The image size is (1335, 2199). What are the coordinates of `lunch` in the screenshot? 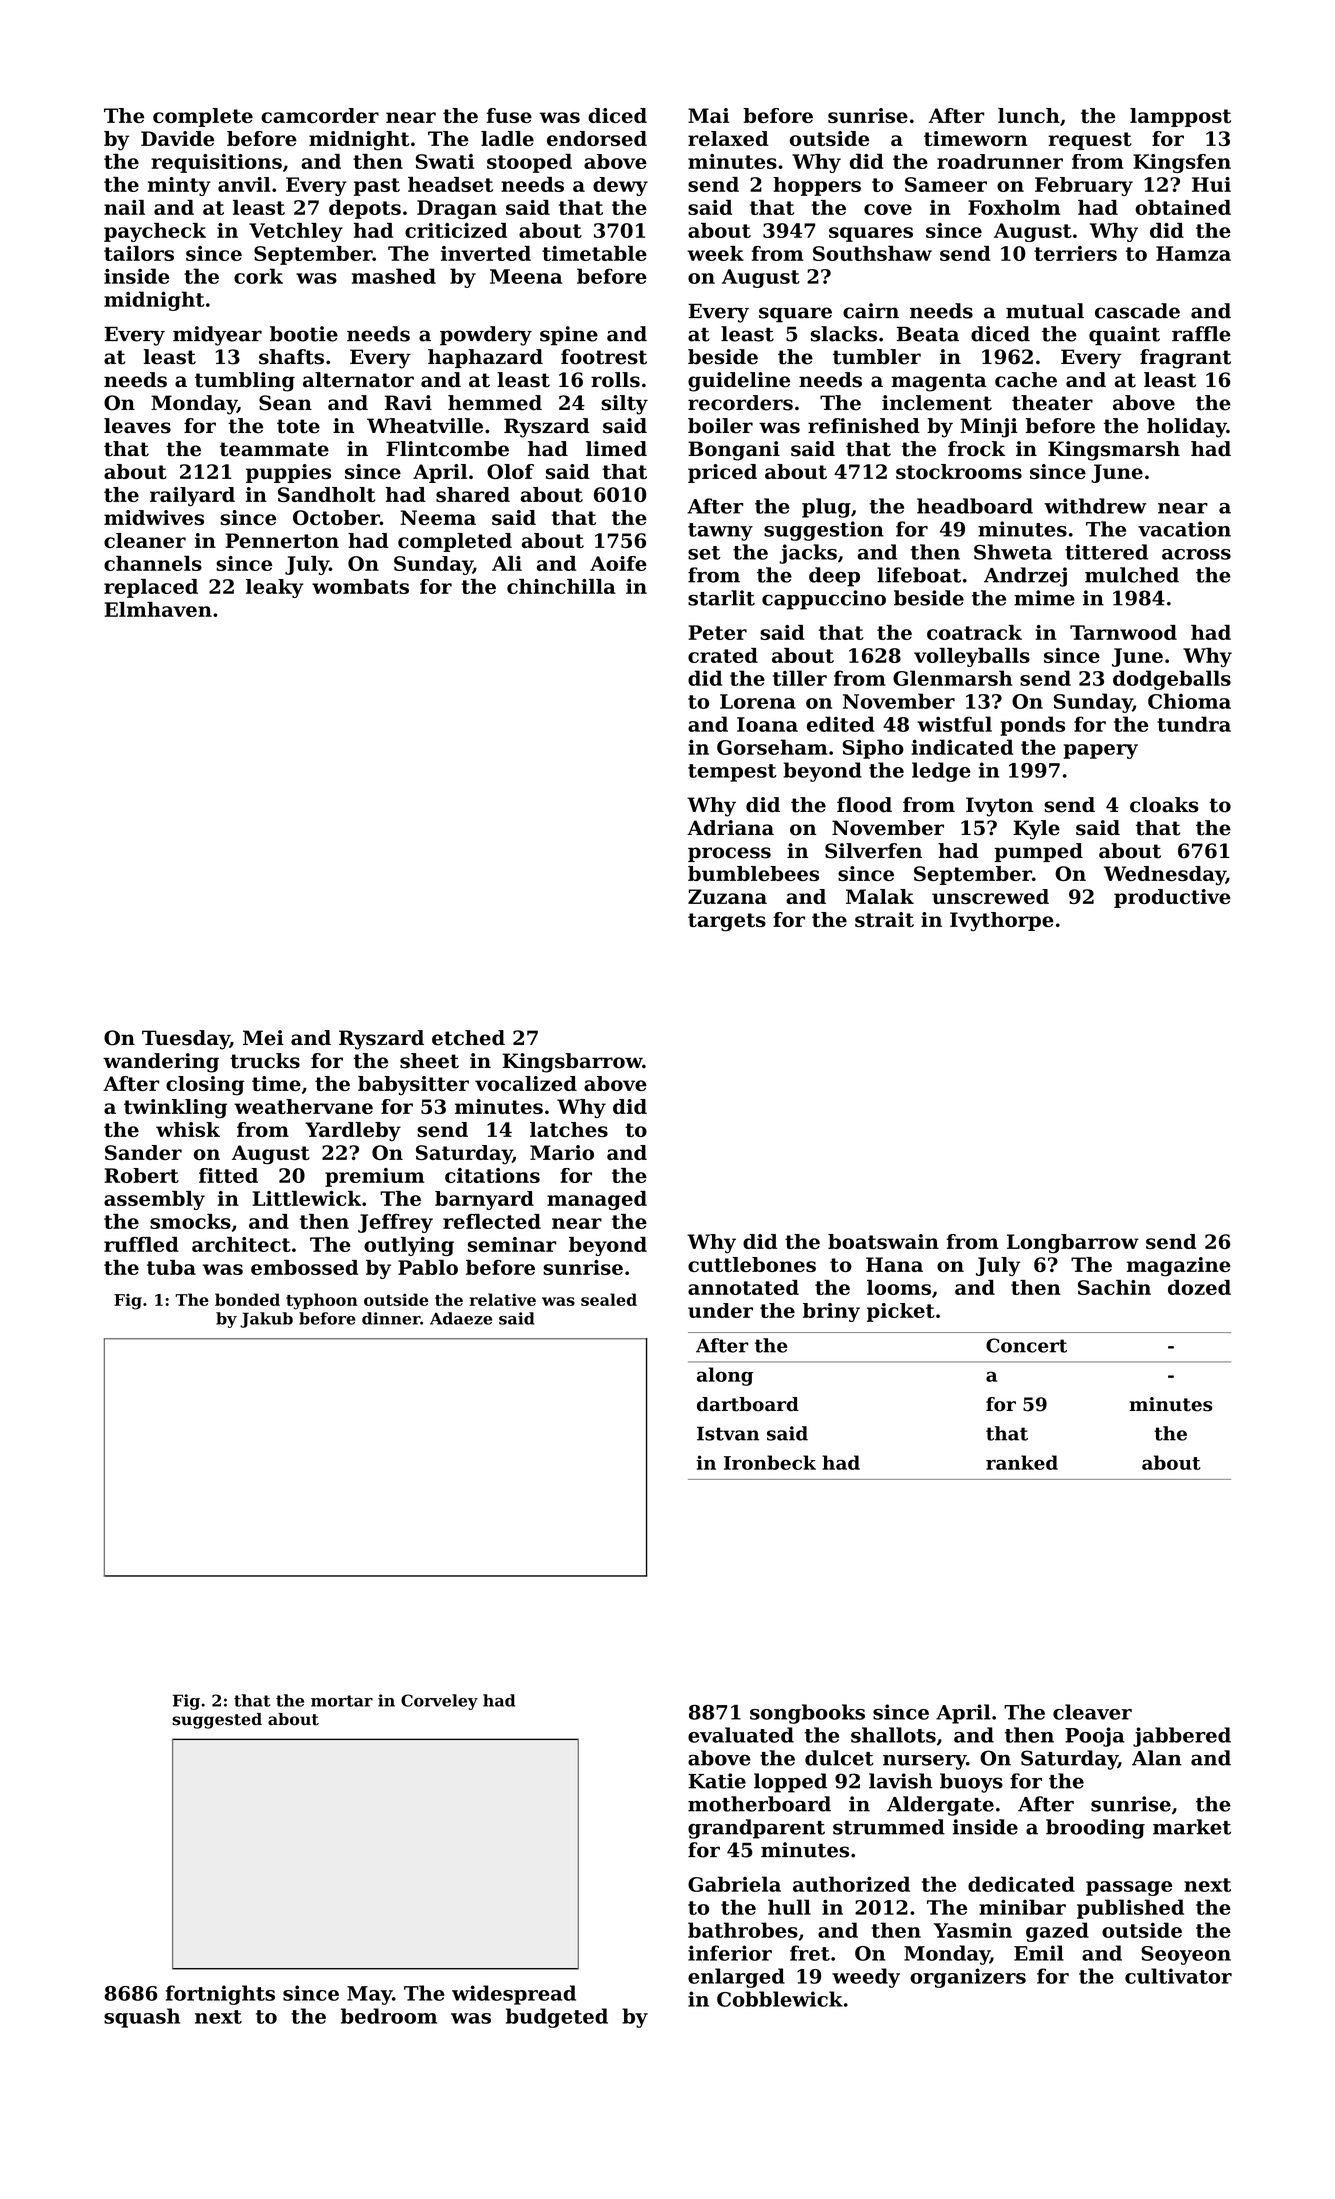 It's located at (1029, 115).
